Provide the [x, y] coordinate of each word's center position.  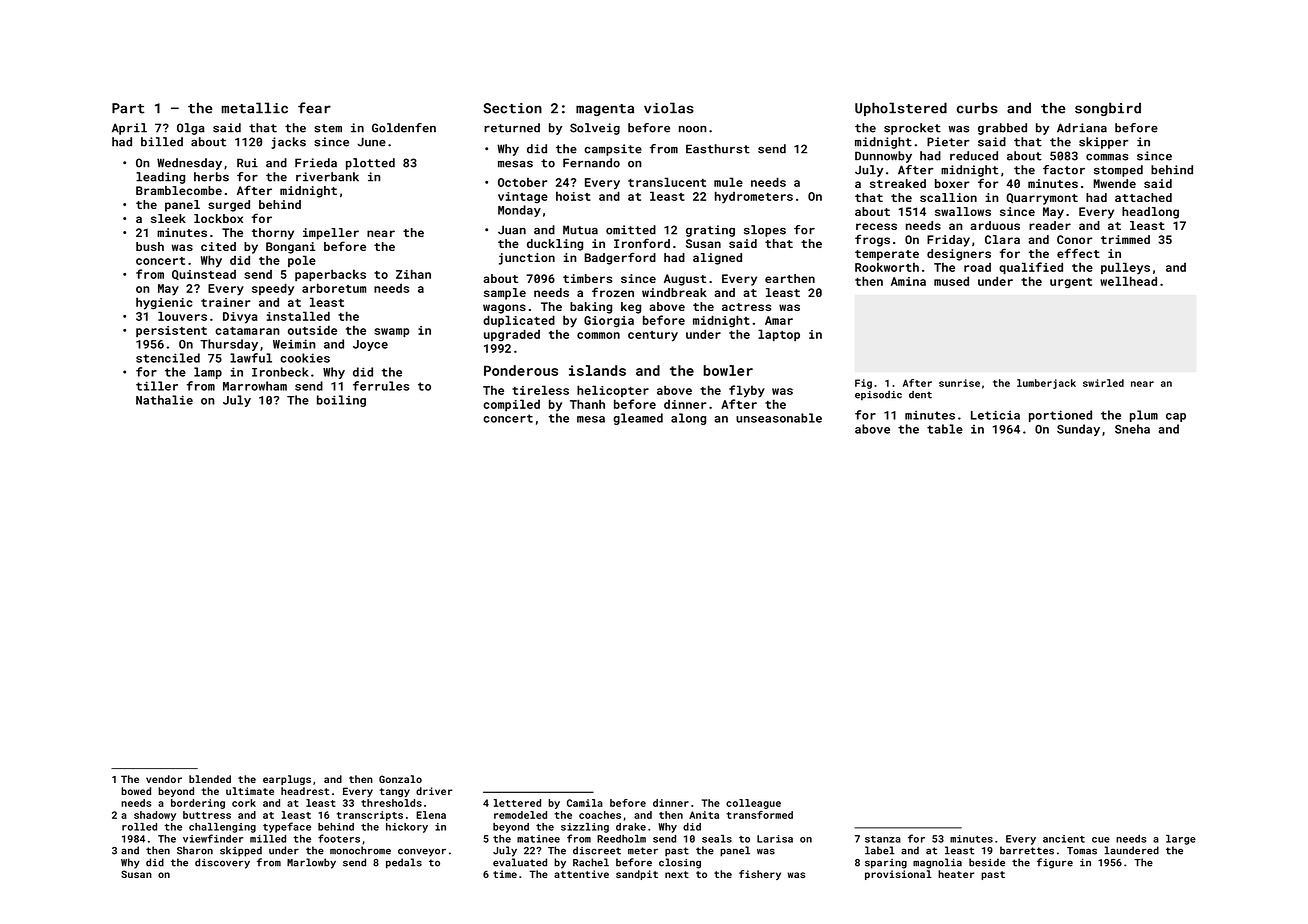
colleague [753, 804]
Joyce [370, 345]
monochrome [360, 850]
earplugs [287, 780]
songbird [1108, 109]
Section [512, 108]
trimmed [1125, 239]
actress [746, 307]
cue [1101, 840]
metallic [255, 108]
